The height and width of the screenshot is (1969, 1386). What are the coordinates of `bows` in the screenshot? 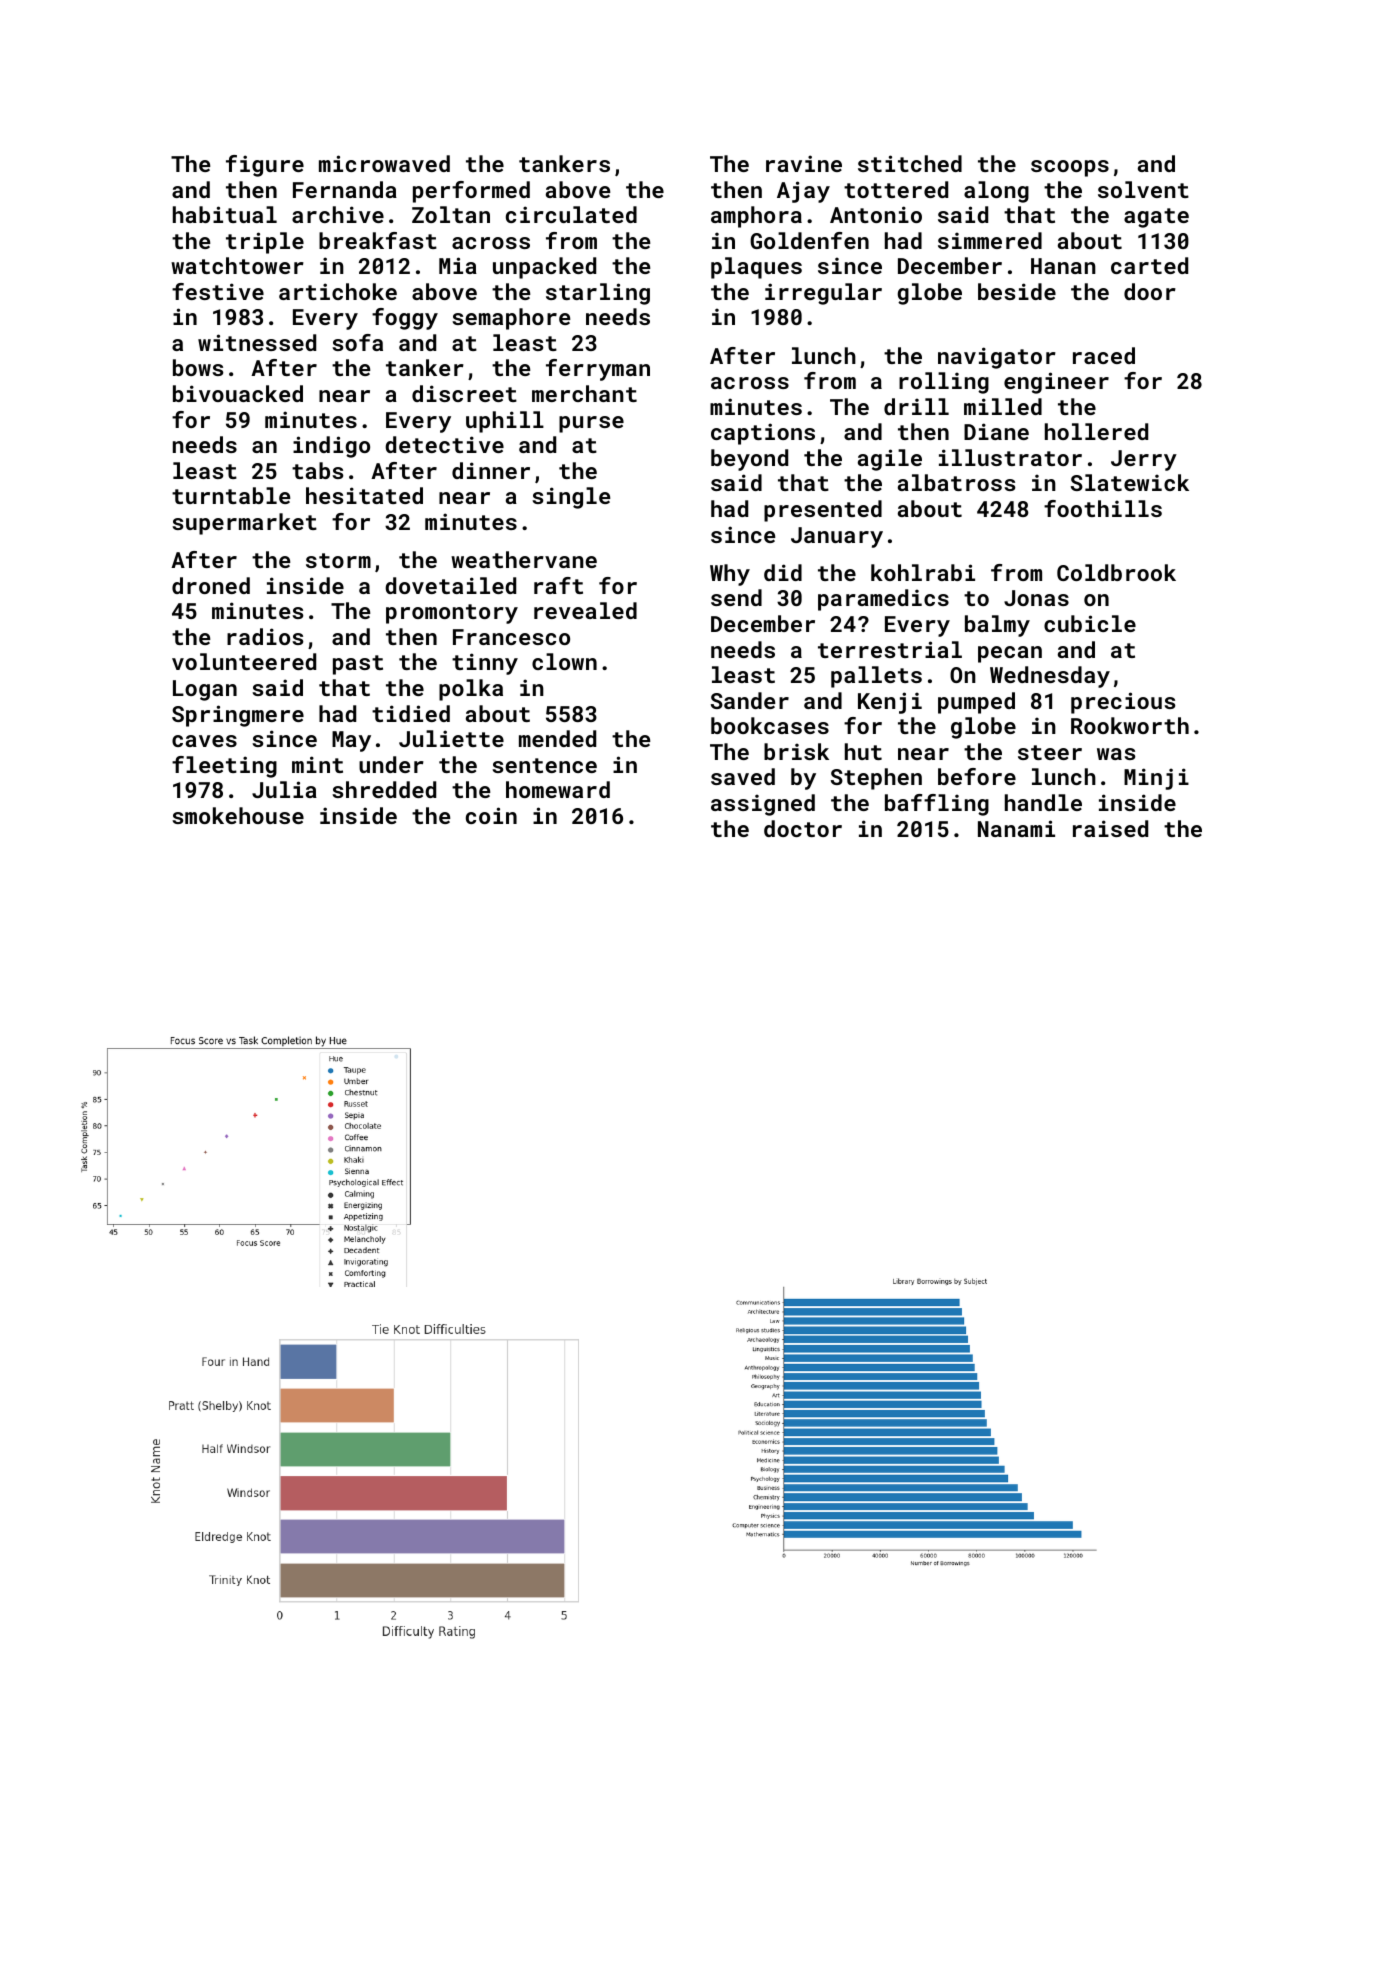 It's located at (198, 367).
